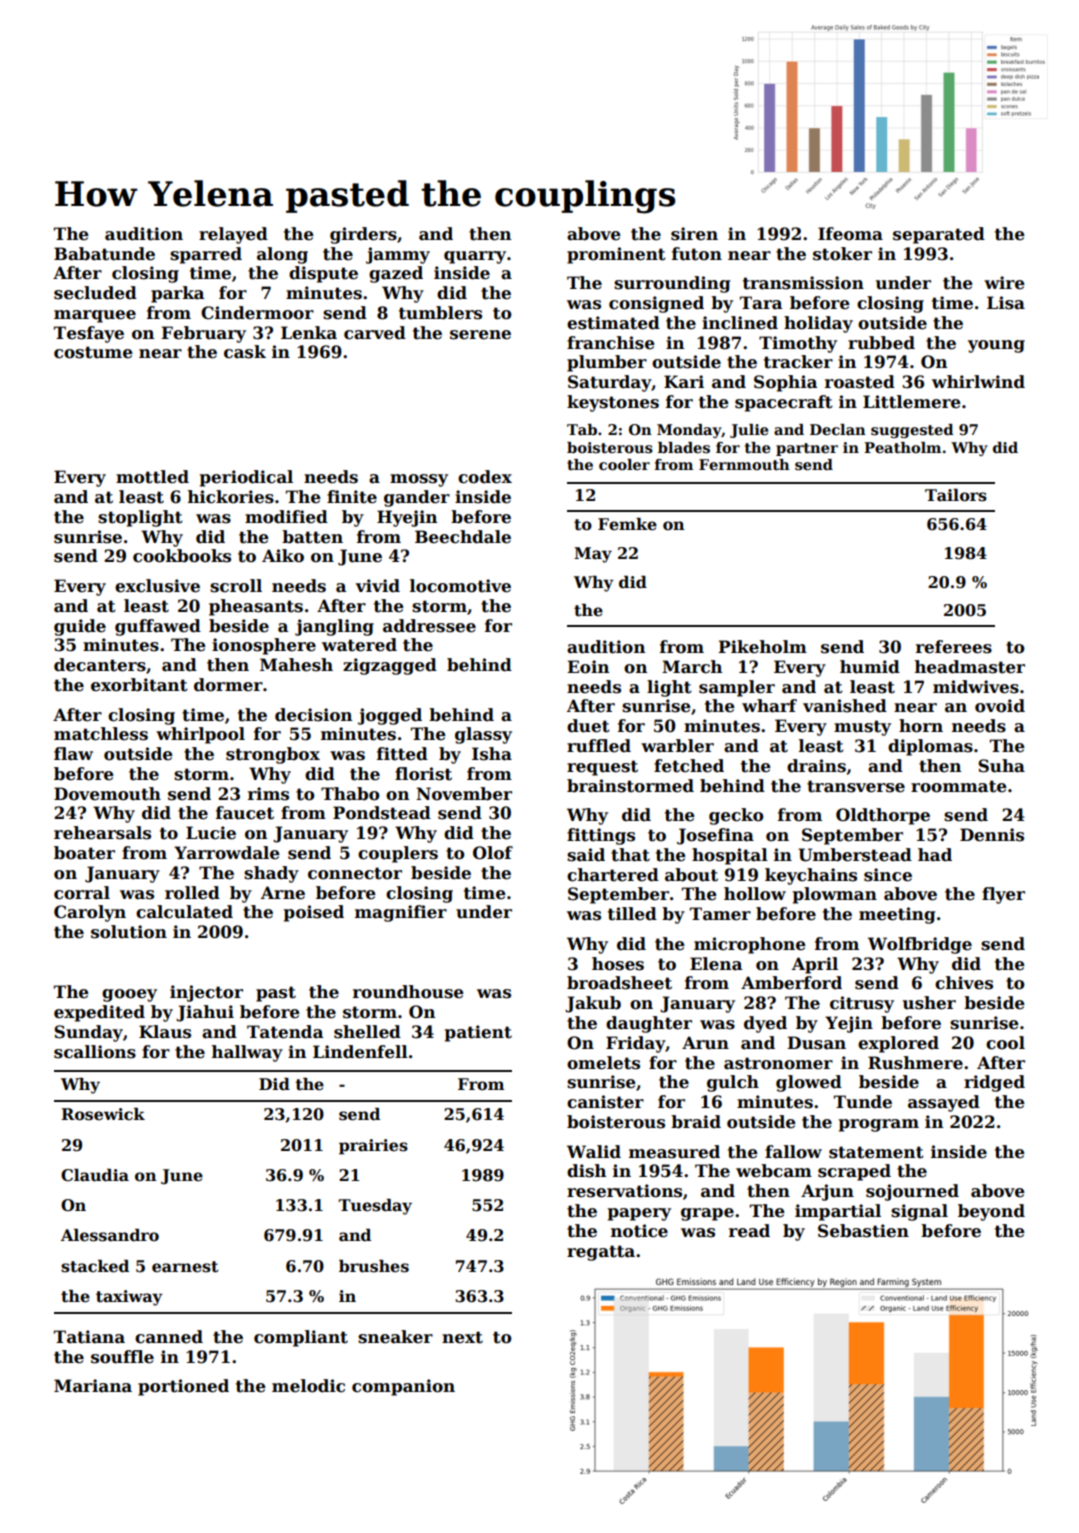  What do you see at coordinates (95, 1175) in the page?
I see `Claudia` at bounding box center [95, 1175].
